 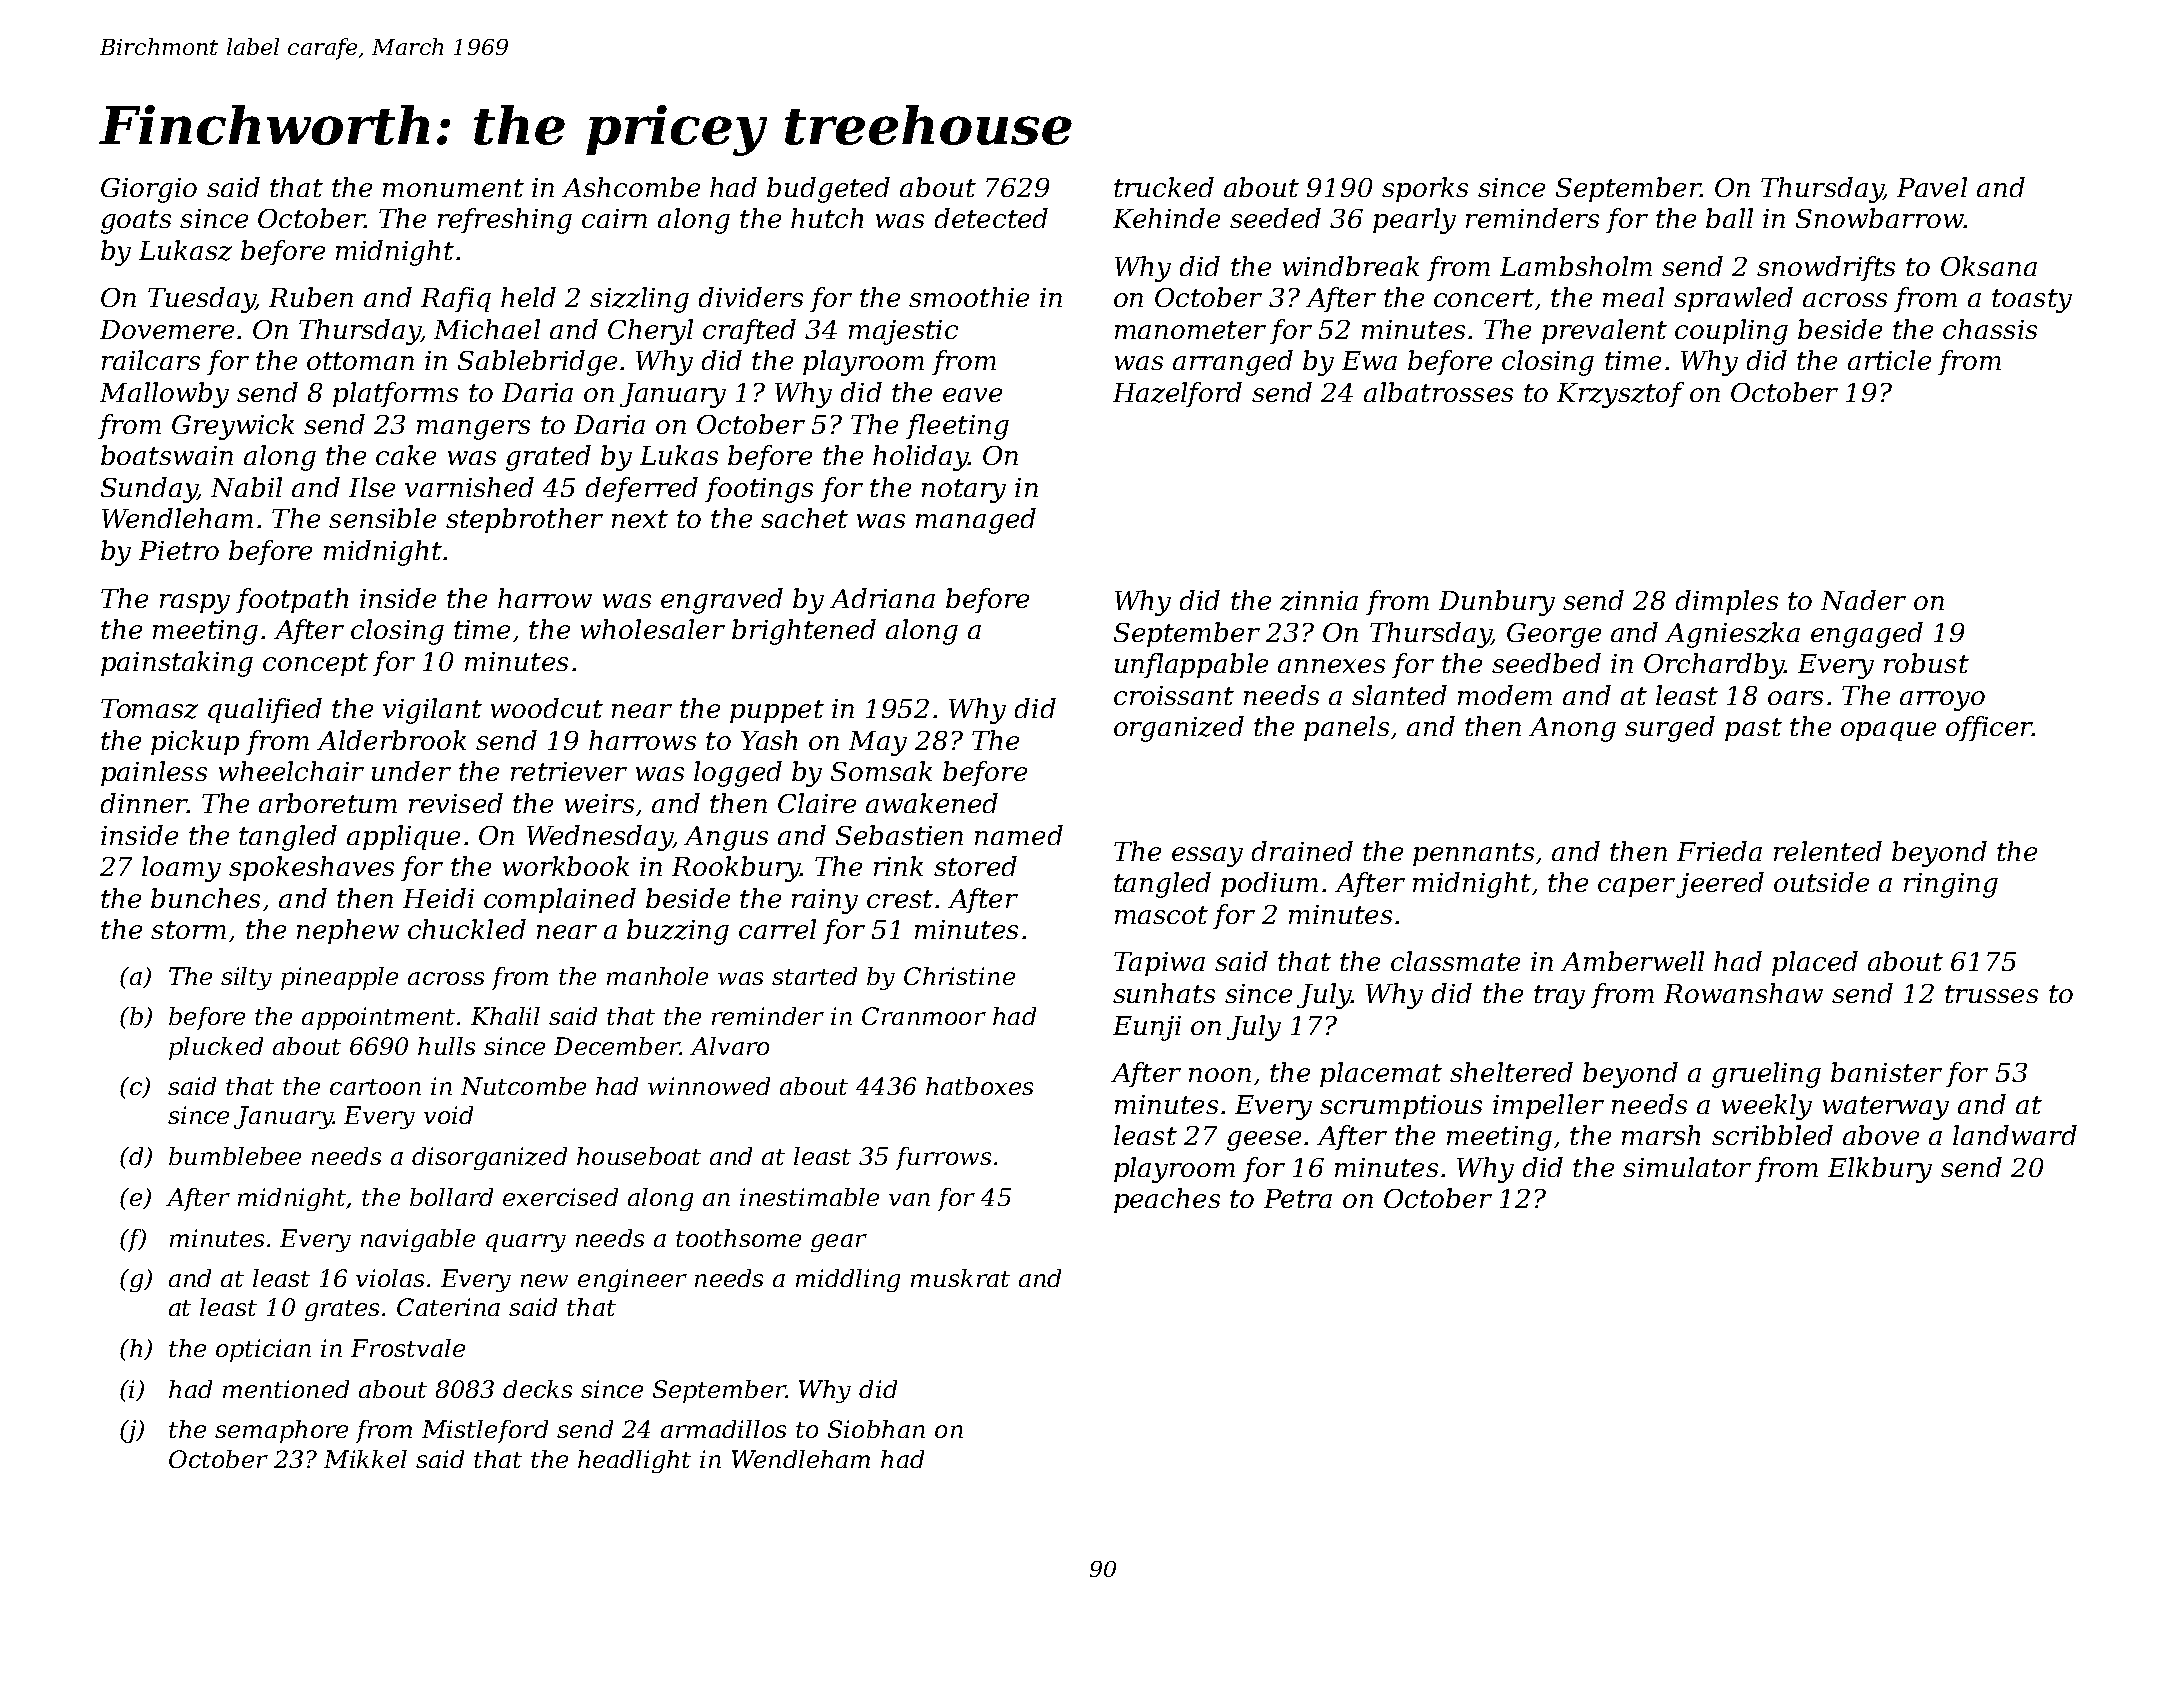 I want to click on Pavel, so click(x=1932, y=187).
